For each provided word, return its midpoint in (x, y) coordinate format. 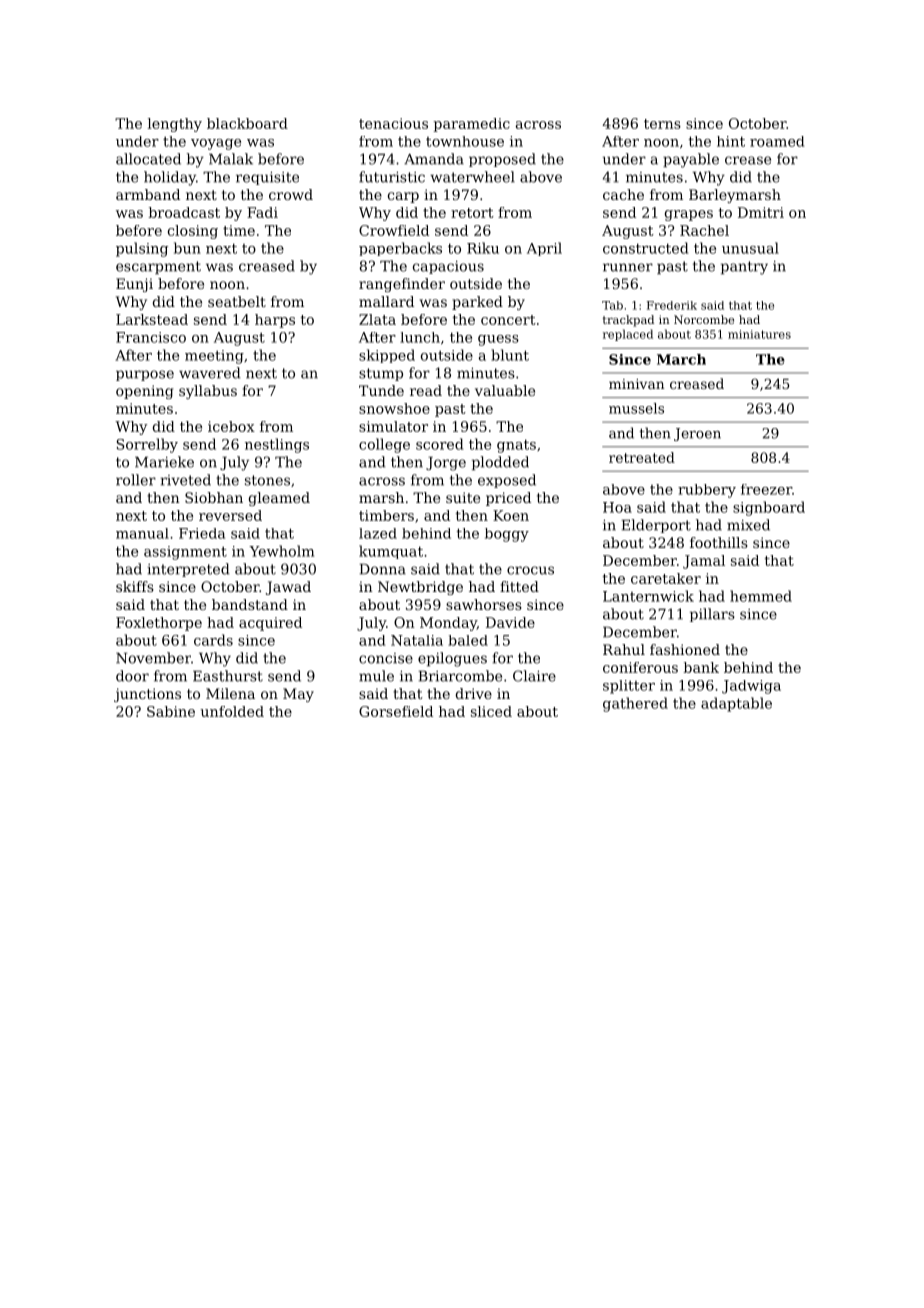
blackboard (247, 123)
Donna (383, 569)
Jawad (288, 588)
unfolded (232, 711)
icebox (231, 426)
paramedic (471, 125)
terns (662, 124)
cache (623, 194)
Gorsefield (396, 711)
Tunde (381, 390)
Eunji (134, 285)
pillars (712, 615)
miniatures (759, 334)
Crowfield (394, 230)
